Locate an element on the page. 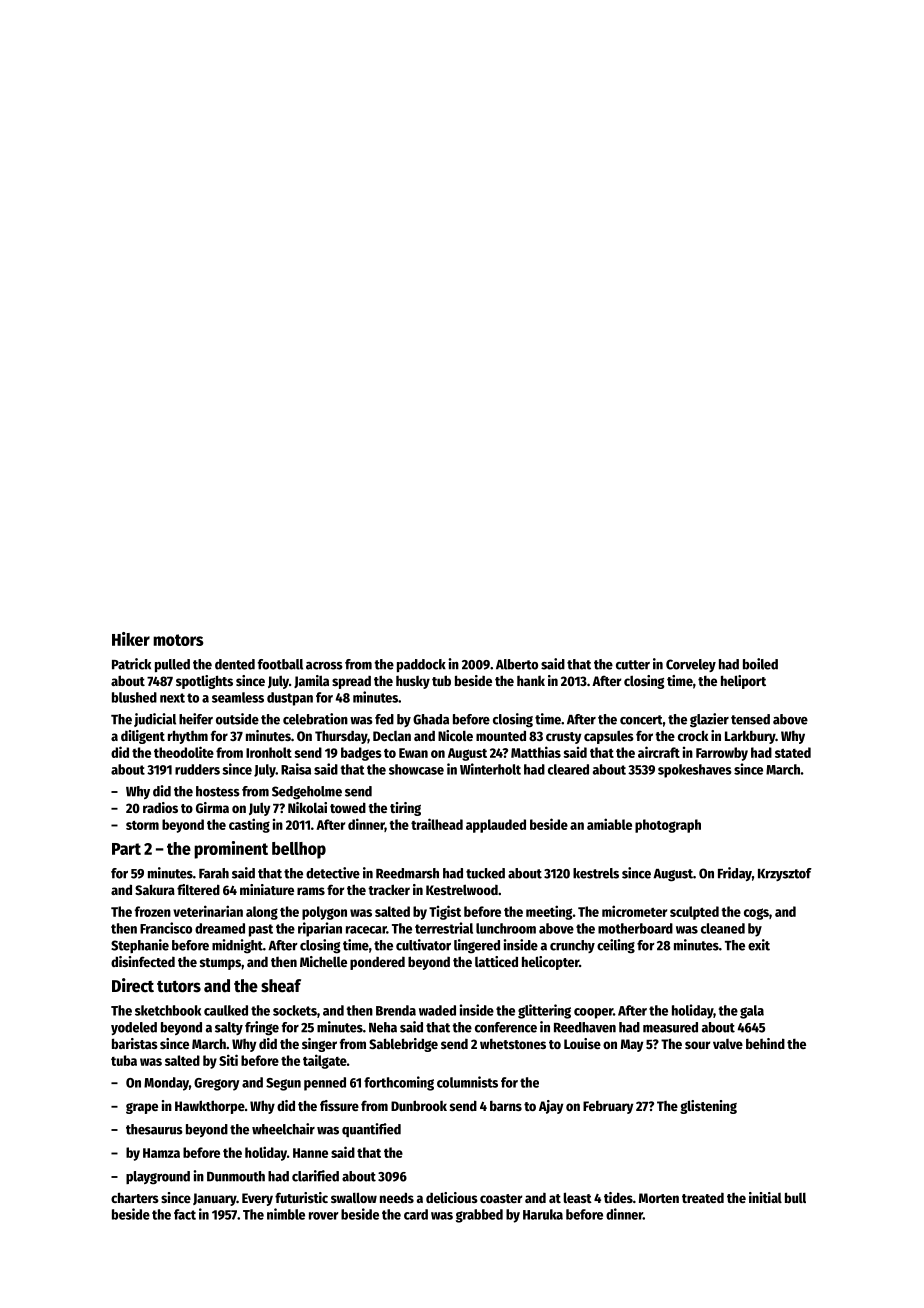  stated is located at coordinates (793, 752).
